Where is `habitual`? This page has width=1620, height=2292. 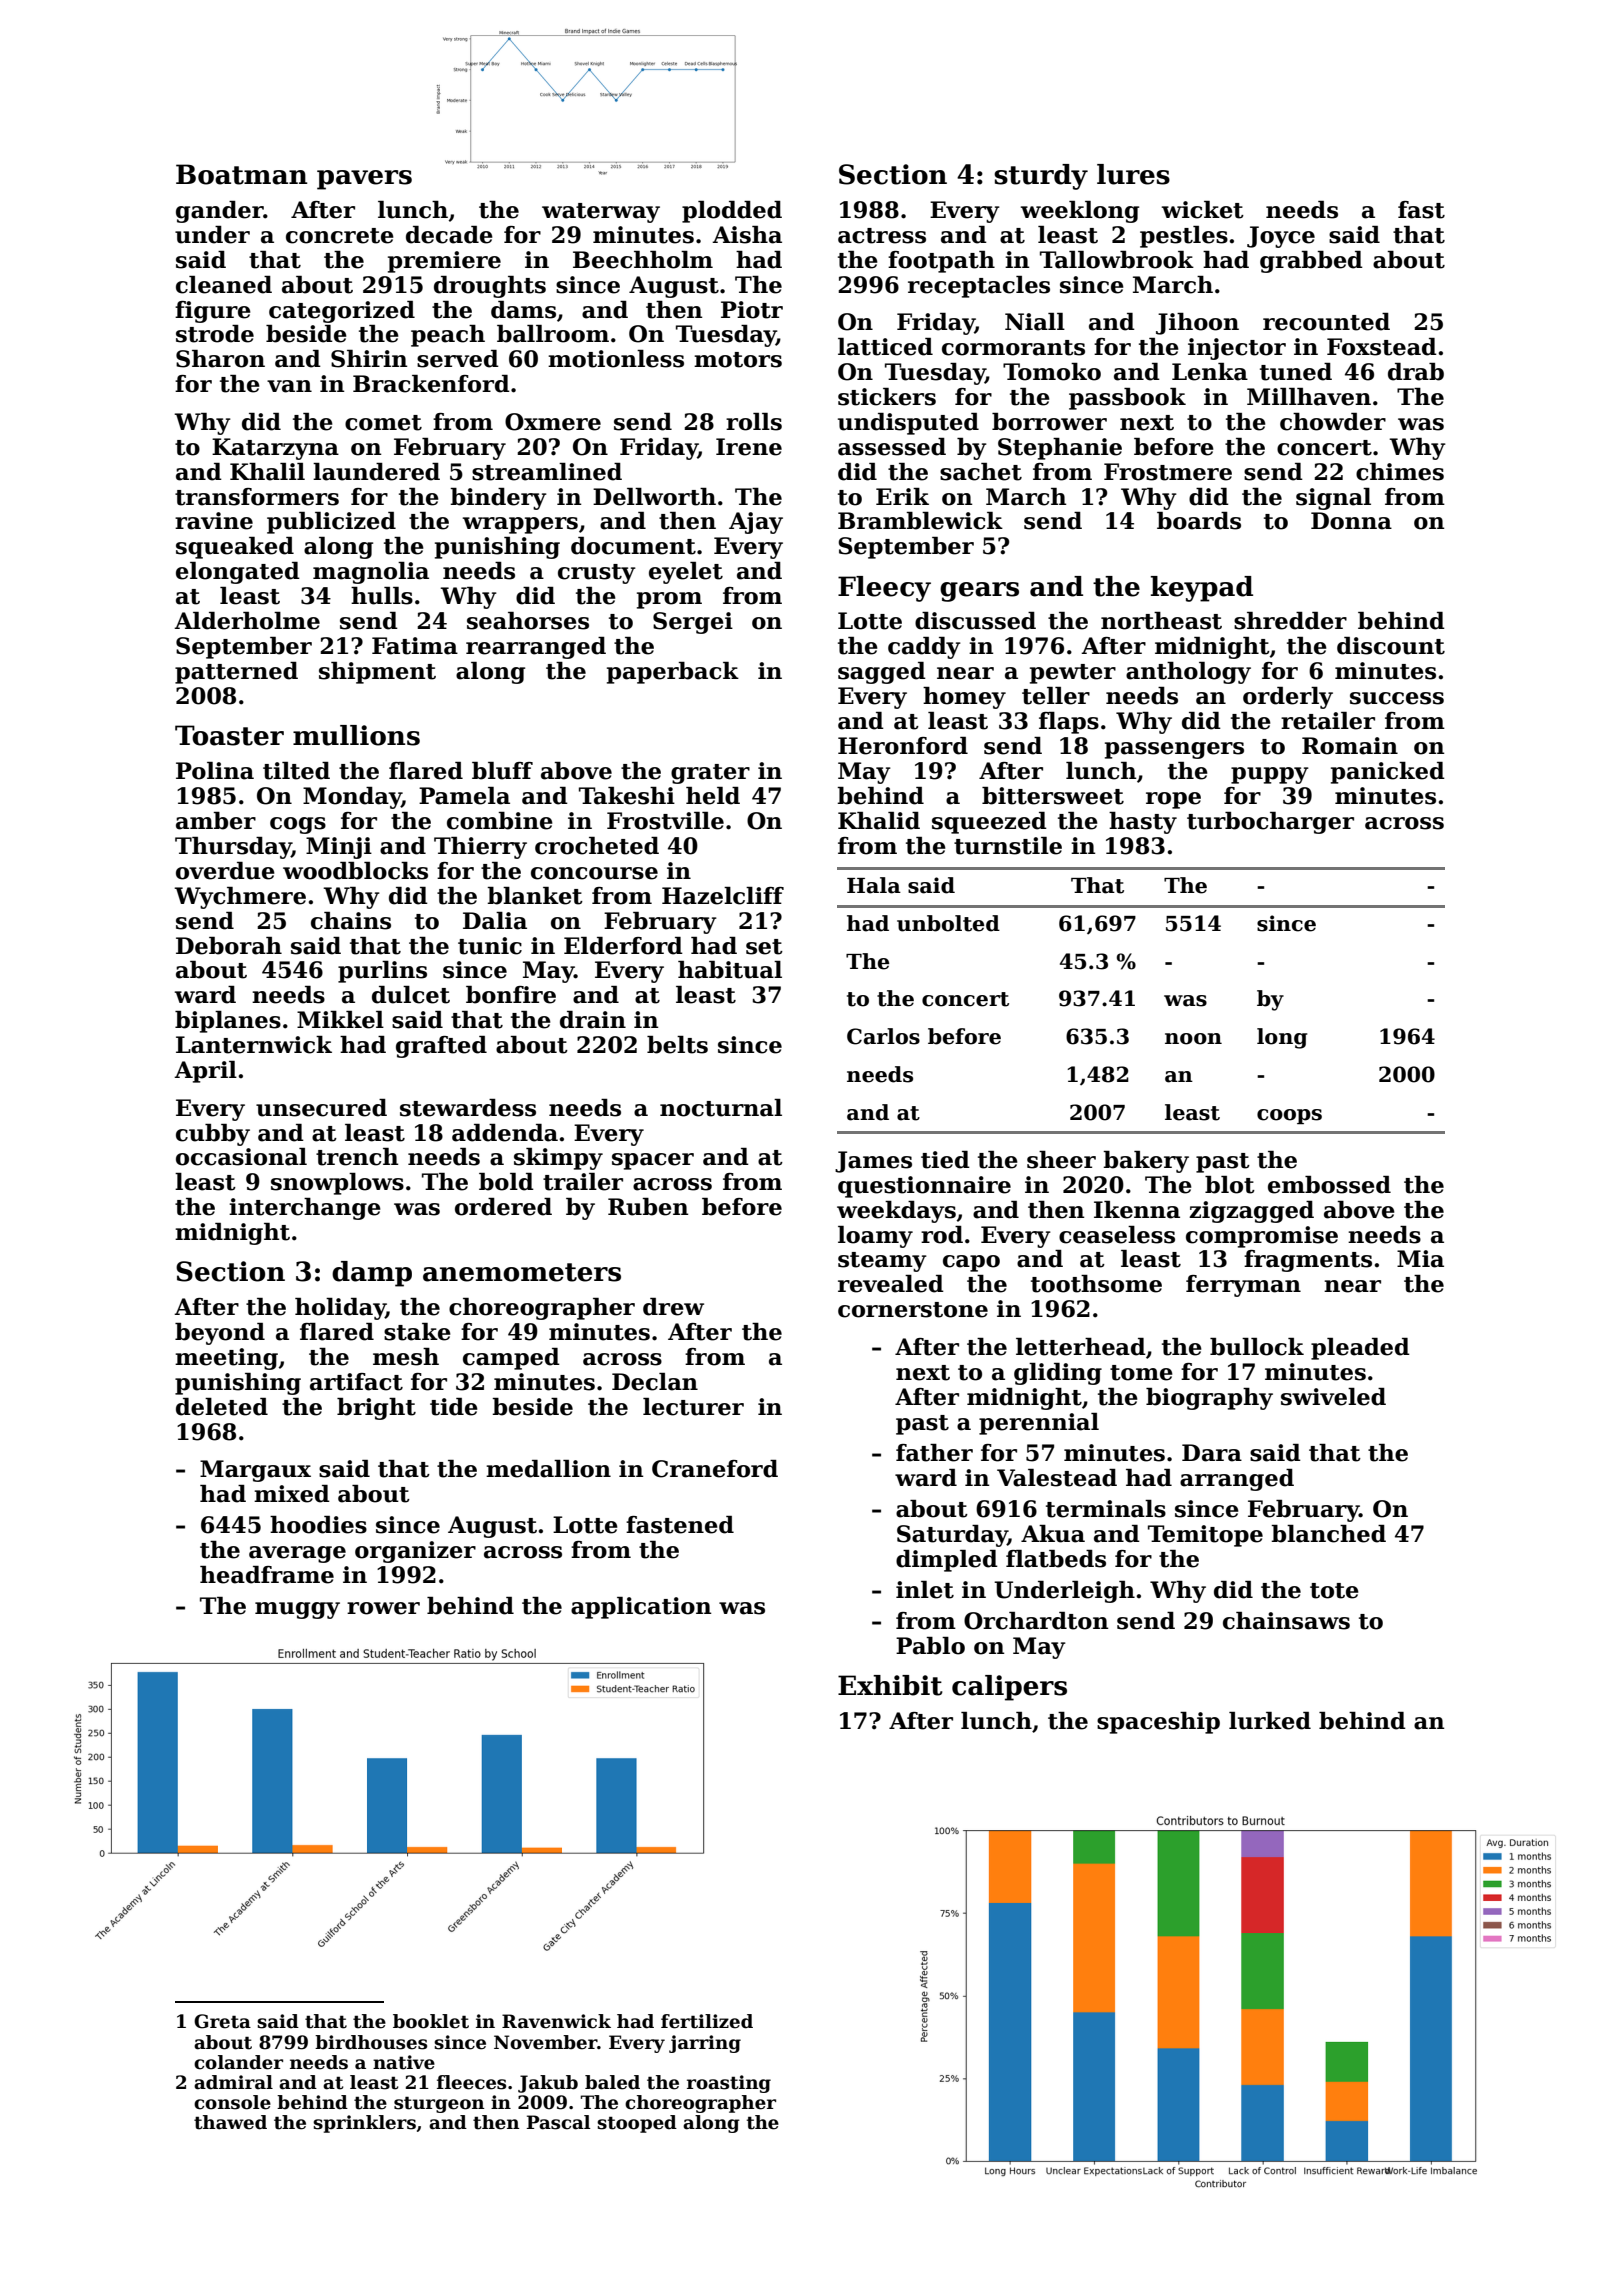 habitual is located at coordinates (730, 970).
